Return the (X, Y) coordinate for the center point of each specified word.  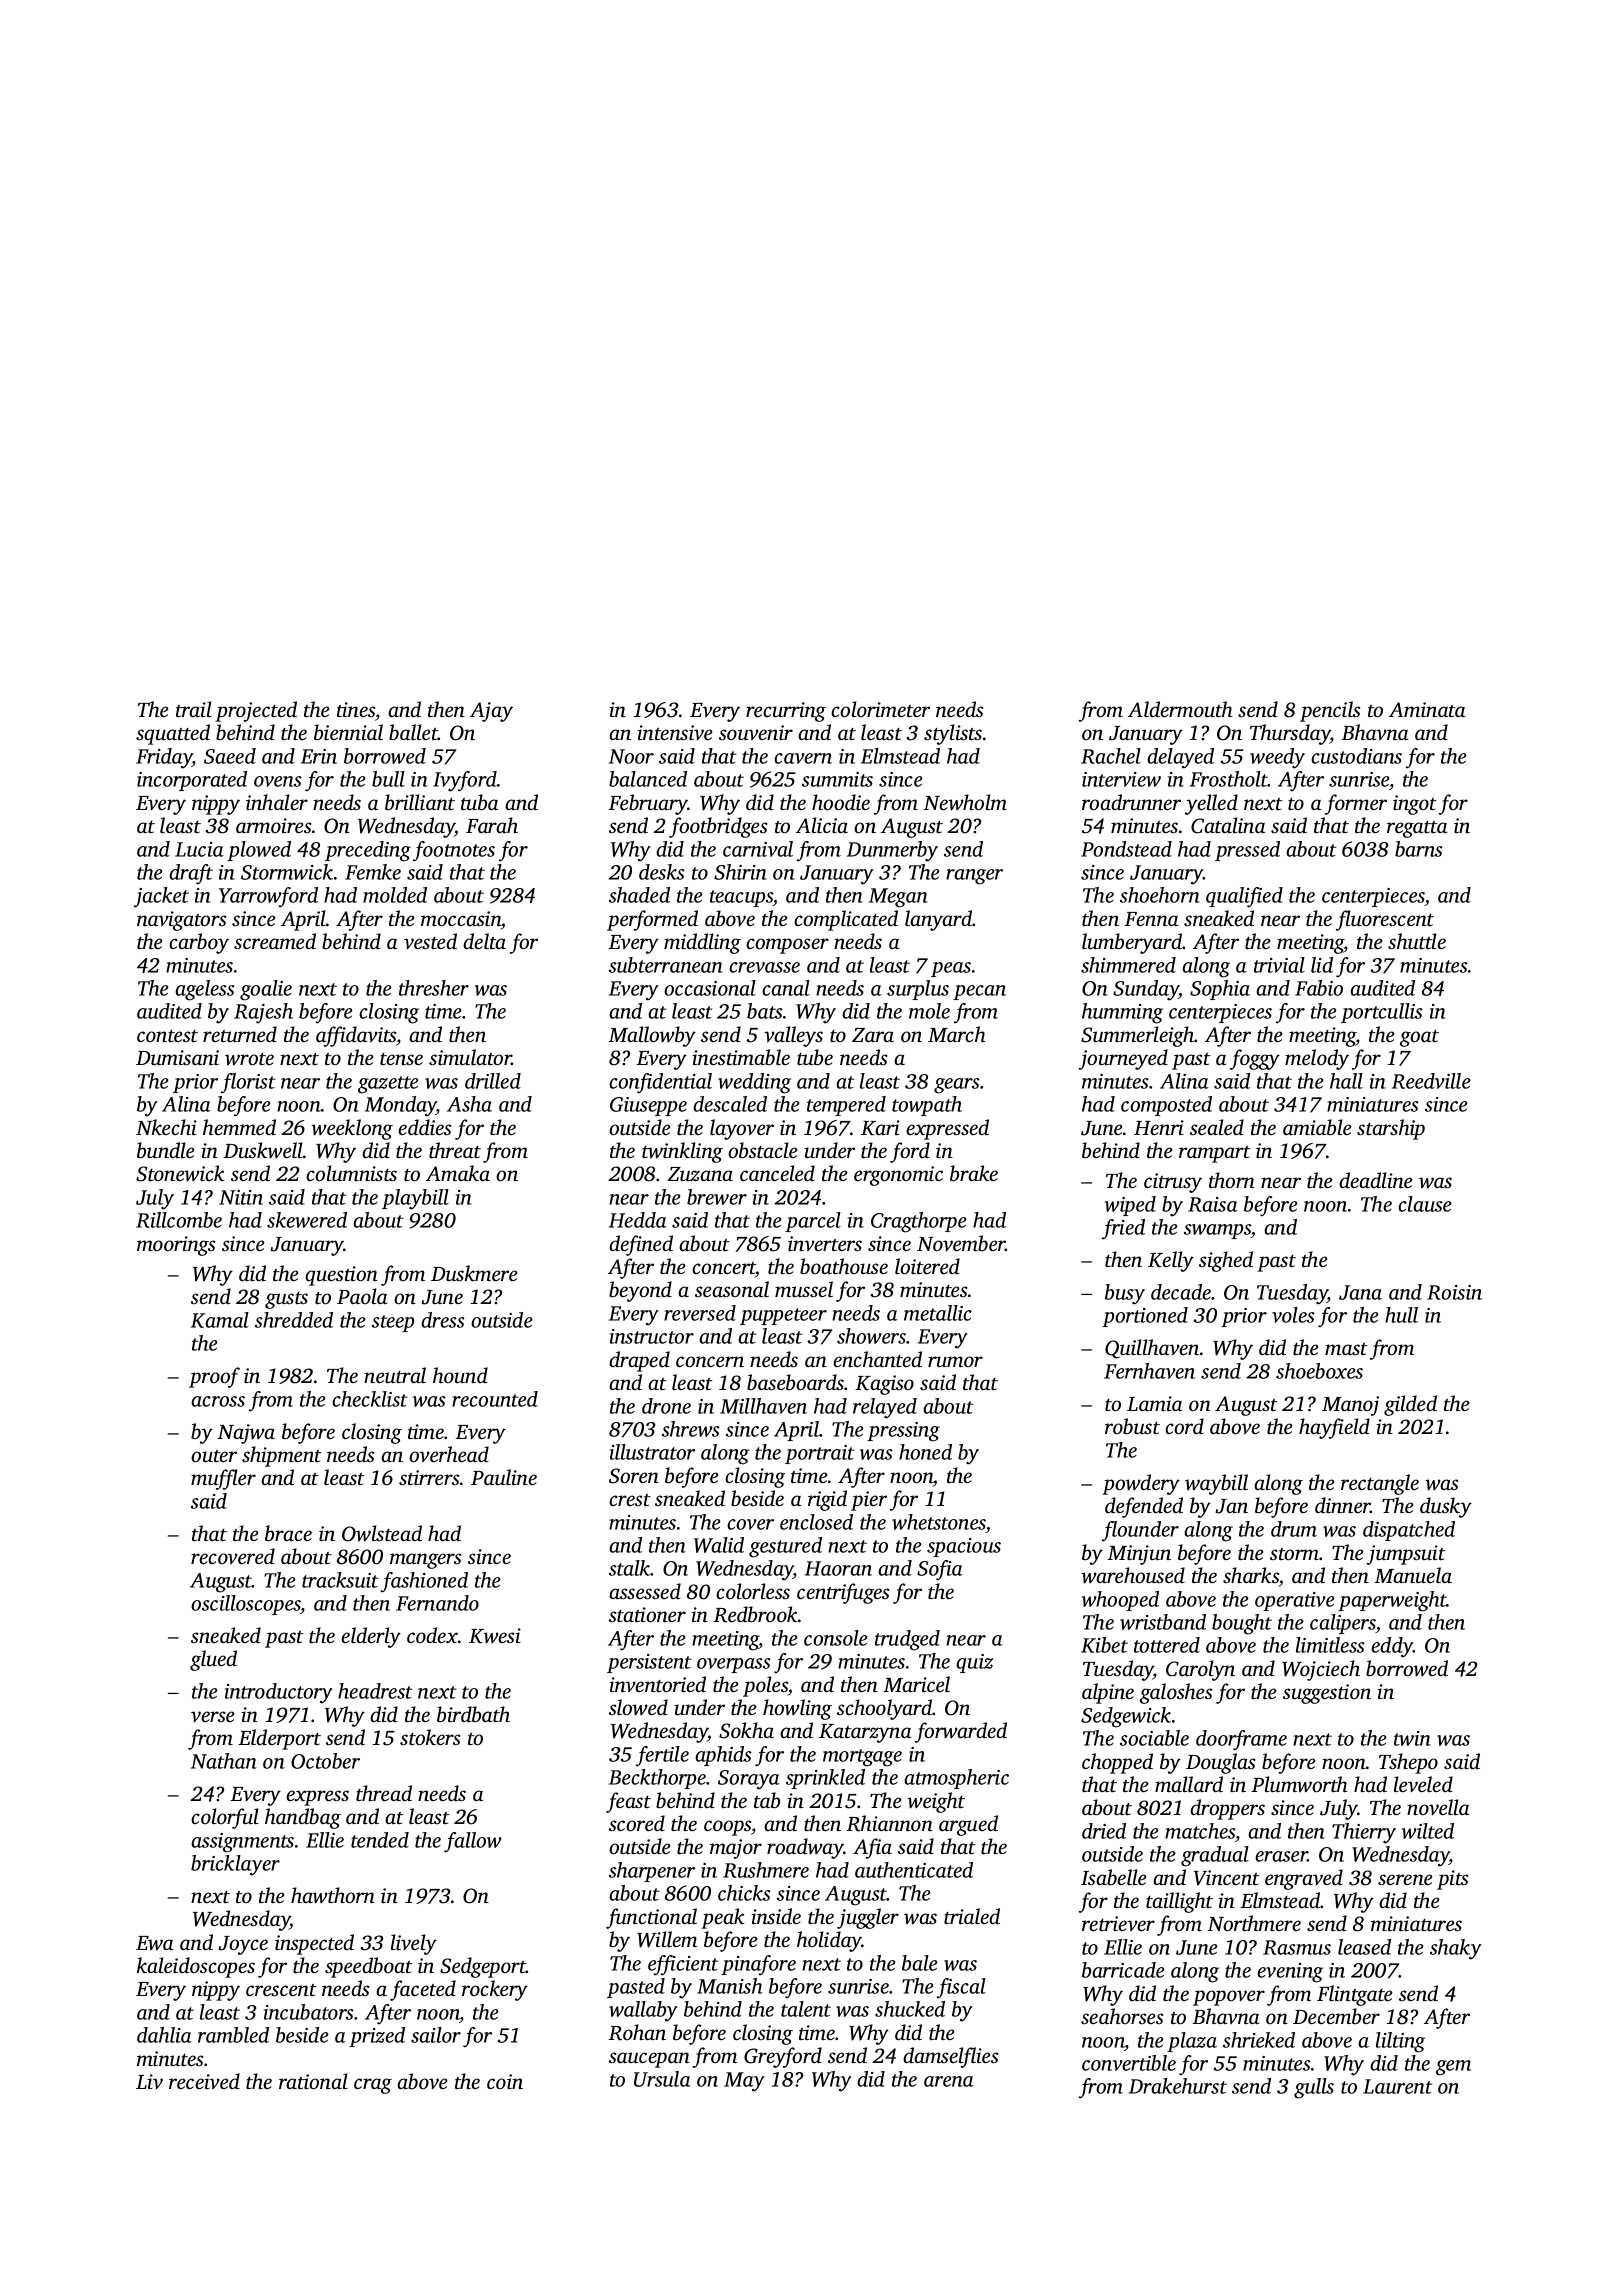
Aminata (1427, 709)
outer (214, 1456)
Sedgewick (1126, 1717)
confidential (660, 1083)
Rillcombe (179, 1220)
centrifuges (843, 1593)
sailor (436, 2035)
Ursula (662, 2079)
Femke (373, 872)
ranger (974, 877)
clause (1425, 1204)
